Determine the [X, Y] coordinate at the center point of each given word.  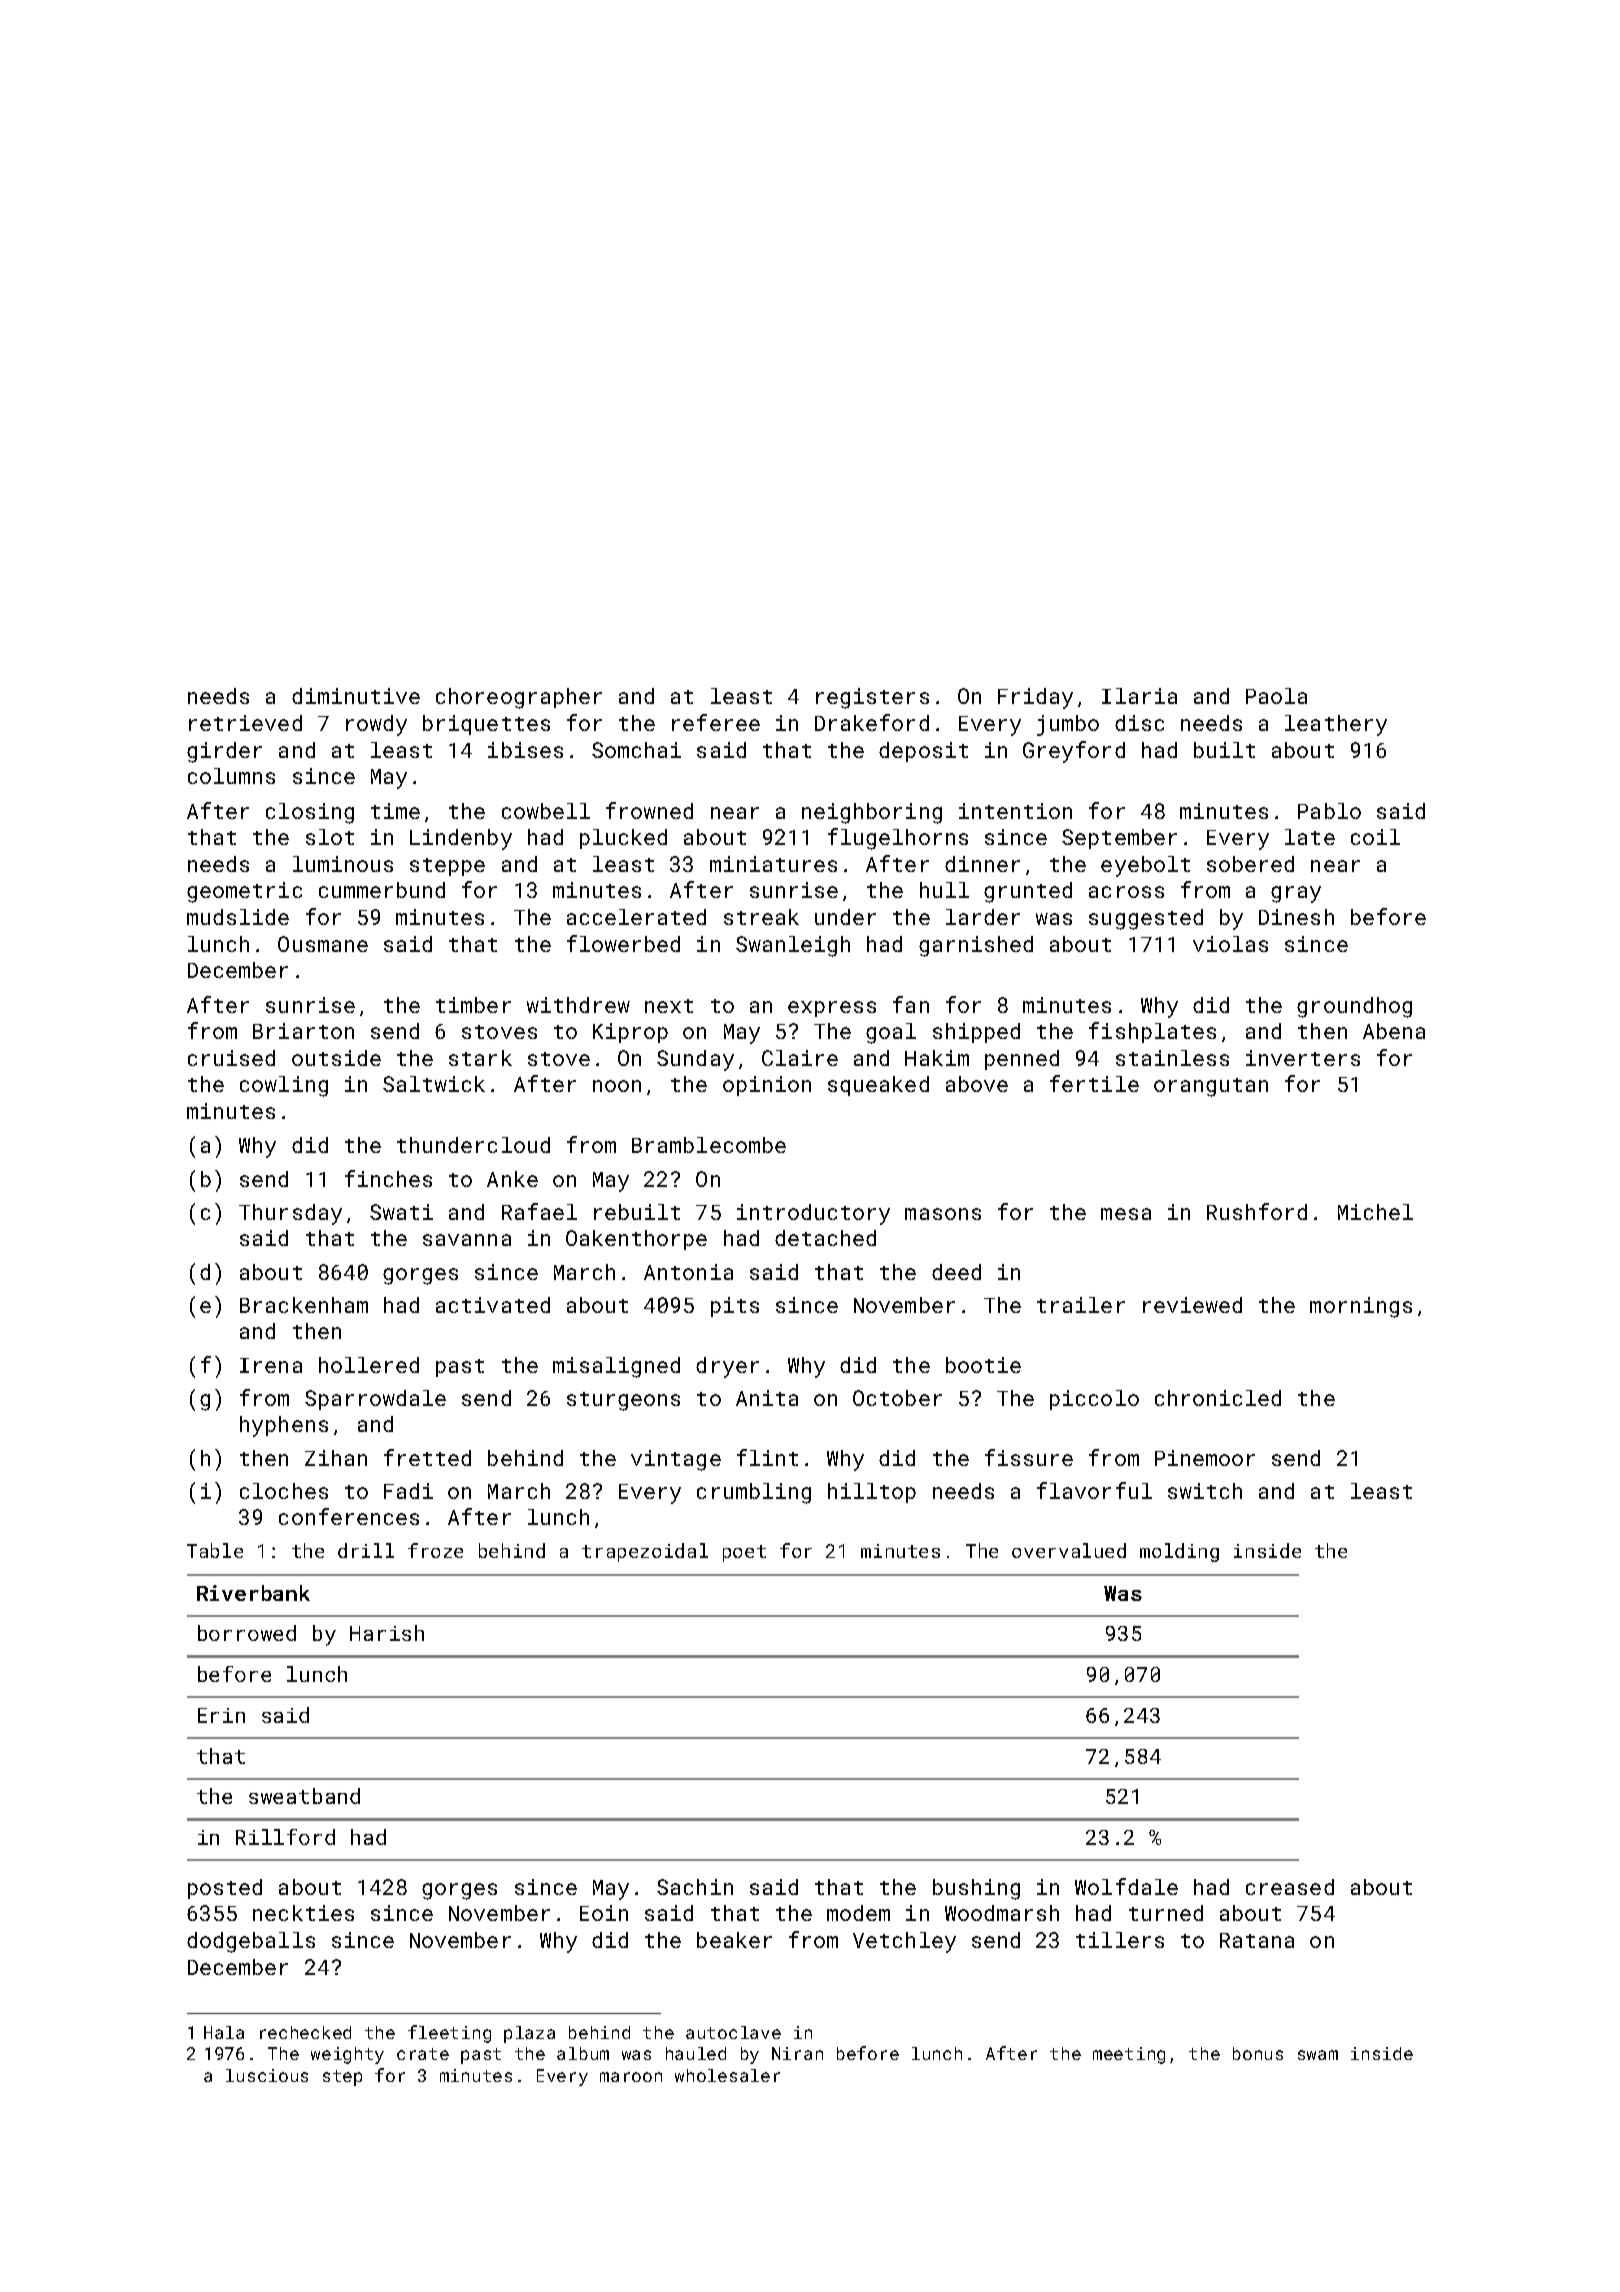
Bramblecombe [709, 1145]
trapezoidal [645, 1552]
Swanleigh [793, 946]
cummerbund [382, 890]
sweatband [304, 1796]
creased [1290, 1887]
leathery [1336, 725]
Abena [1394, 1031]
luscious [267, 2075]
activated [493, 1305]
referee [716, 722]
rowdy [376, 725]
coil [1375, 837]
